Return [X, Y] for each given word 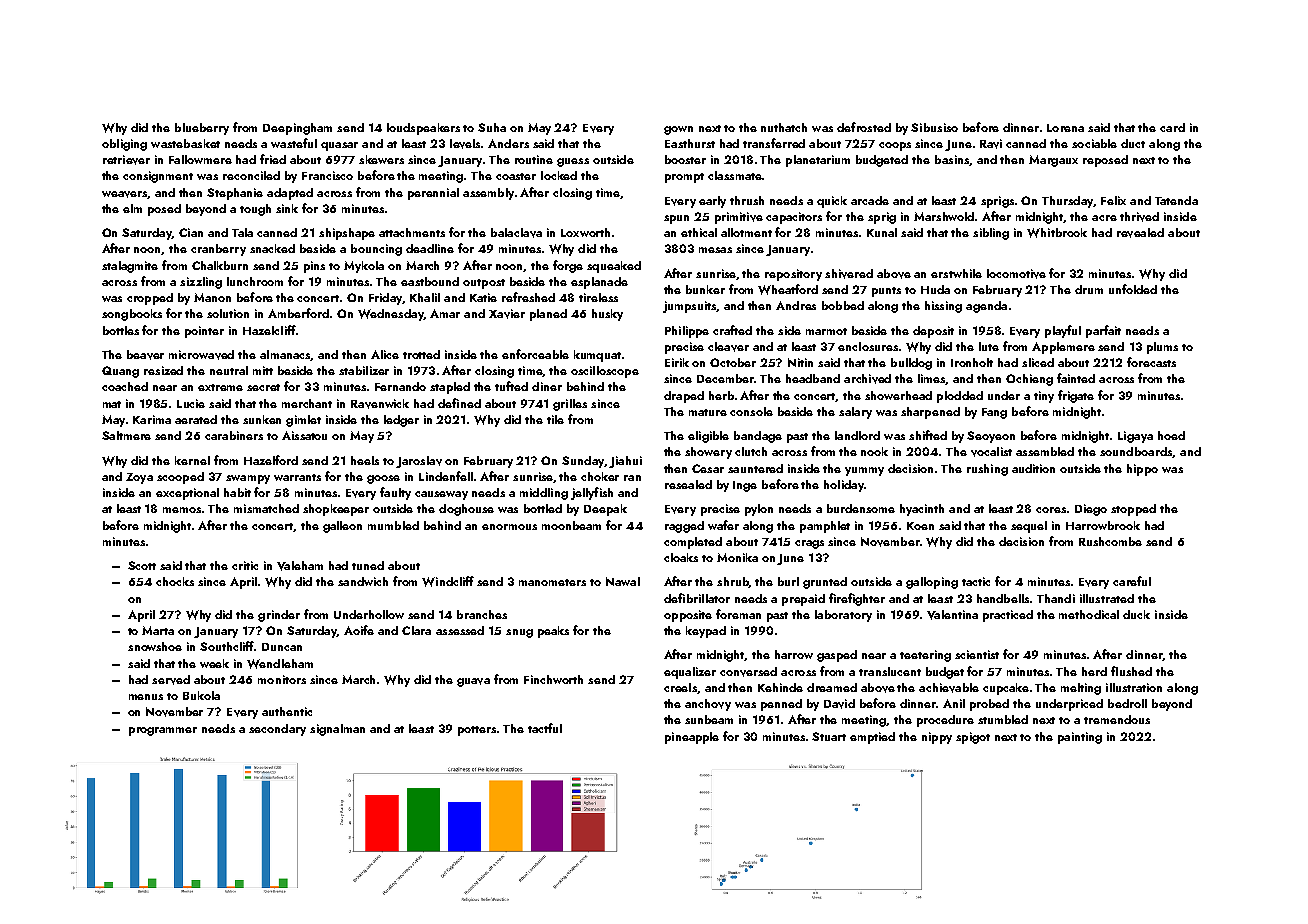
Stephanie [235, 194]
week [214, 663]
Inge [745, 486]
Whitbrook [1057, 233]
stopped [1133, 510]
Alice [385, 354]
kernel [192, 460]
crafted [732, 330]
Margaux [1053, 161]
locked [559, 175]
